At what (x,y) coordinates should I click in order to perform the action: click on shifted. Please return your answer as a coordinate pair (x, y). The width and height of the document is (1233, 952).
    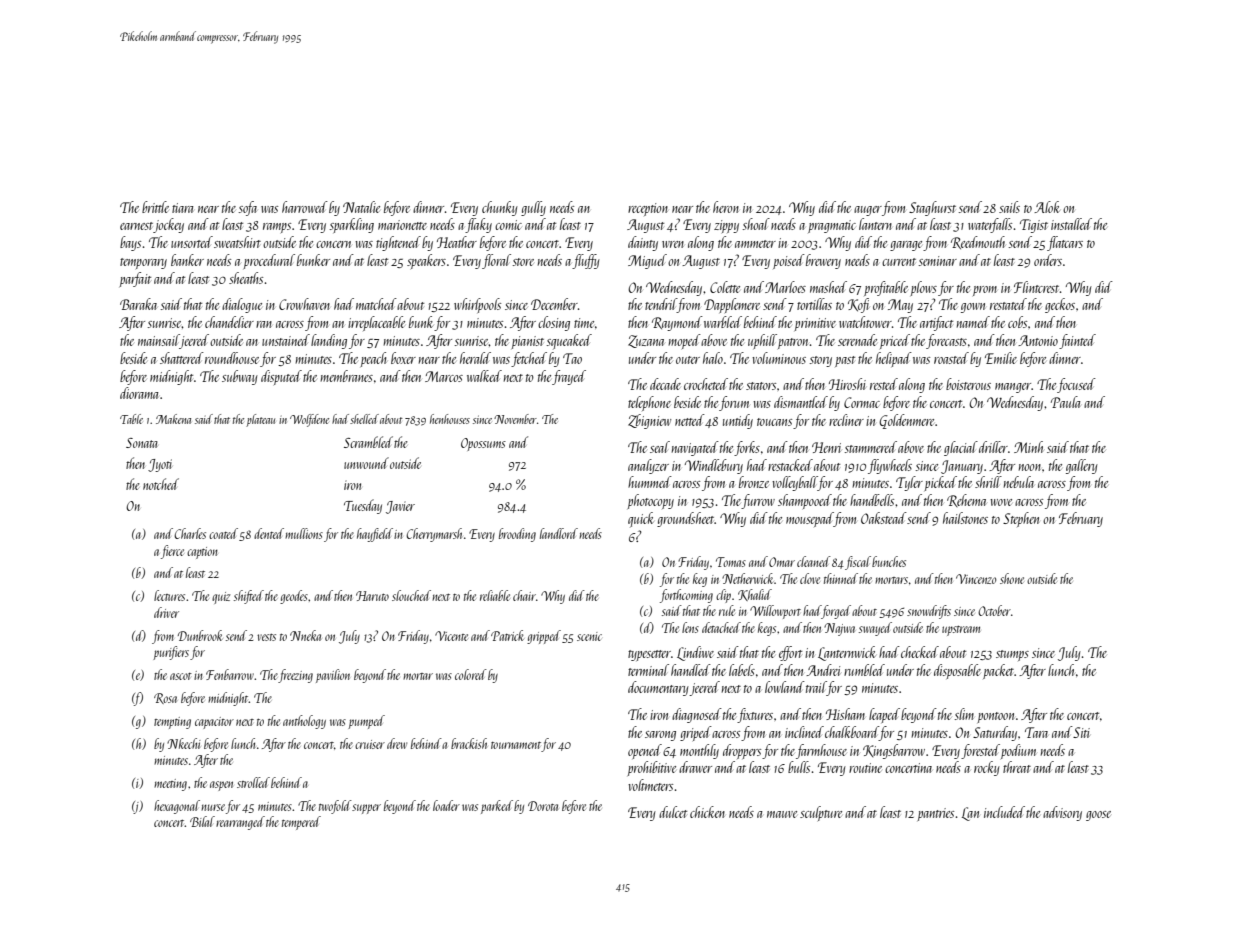
    Looking at the image, I should click on (249, 597).
